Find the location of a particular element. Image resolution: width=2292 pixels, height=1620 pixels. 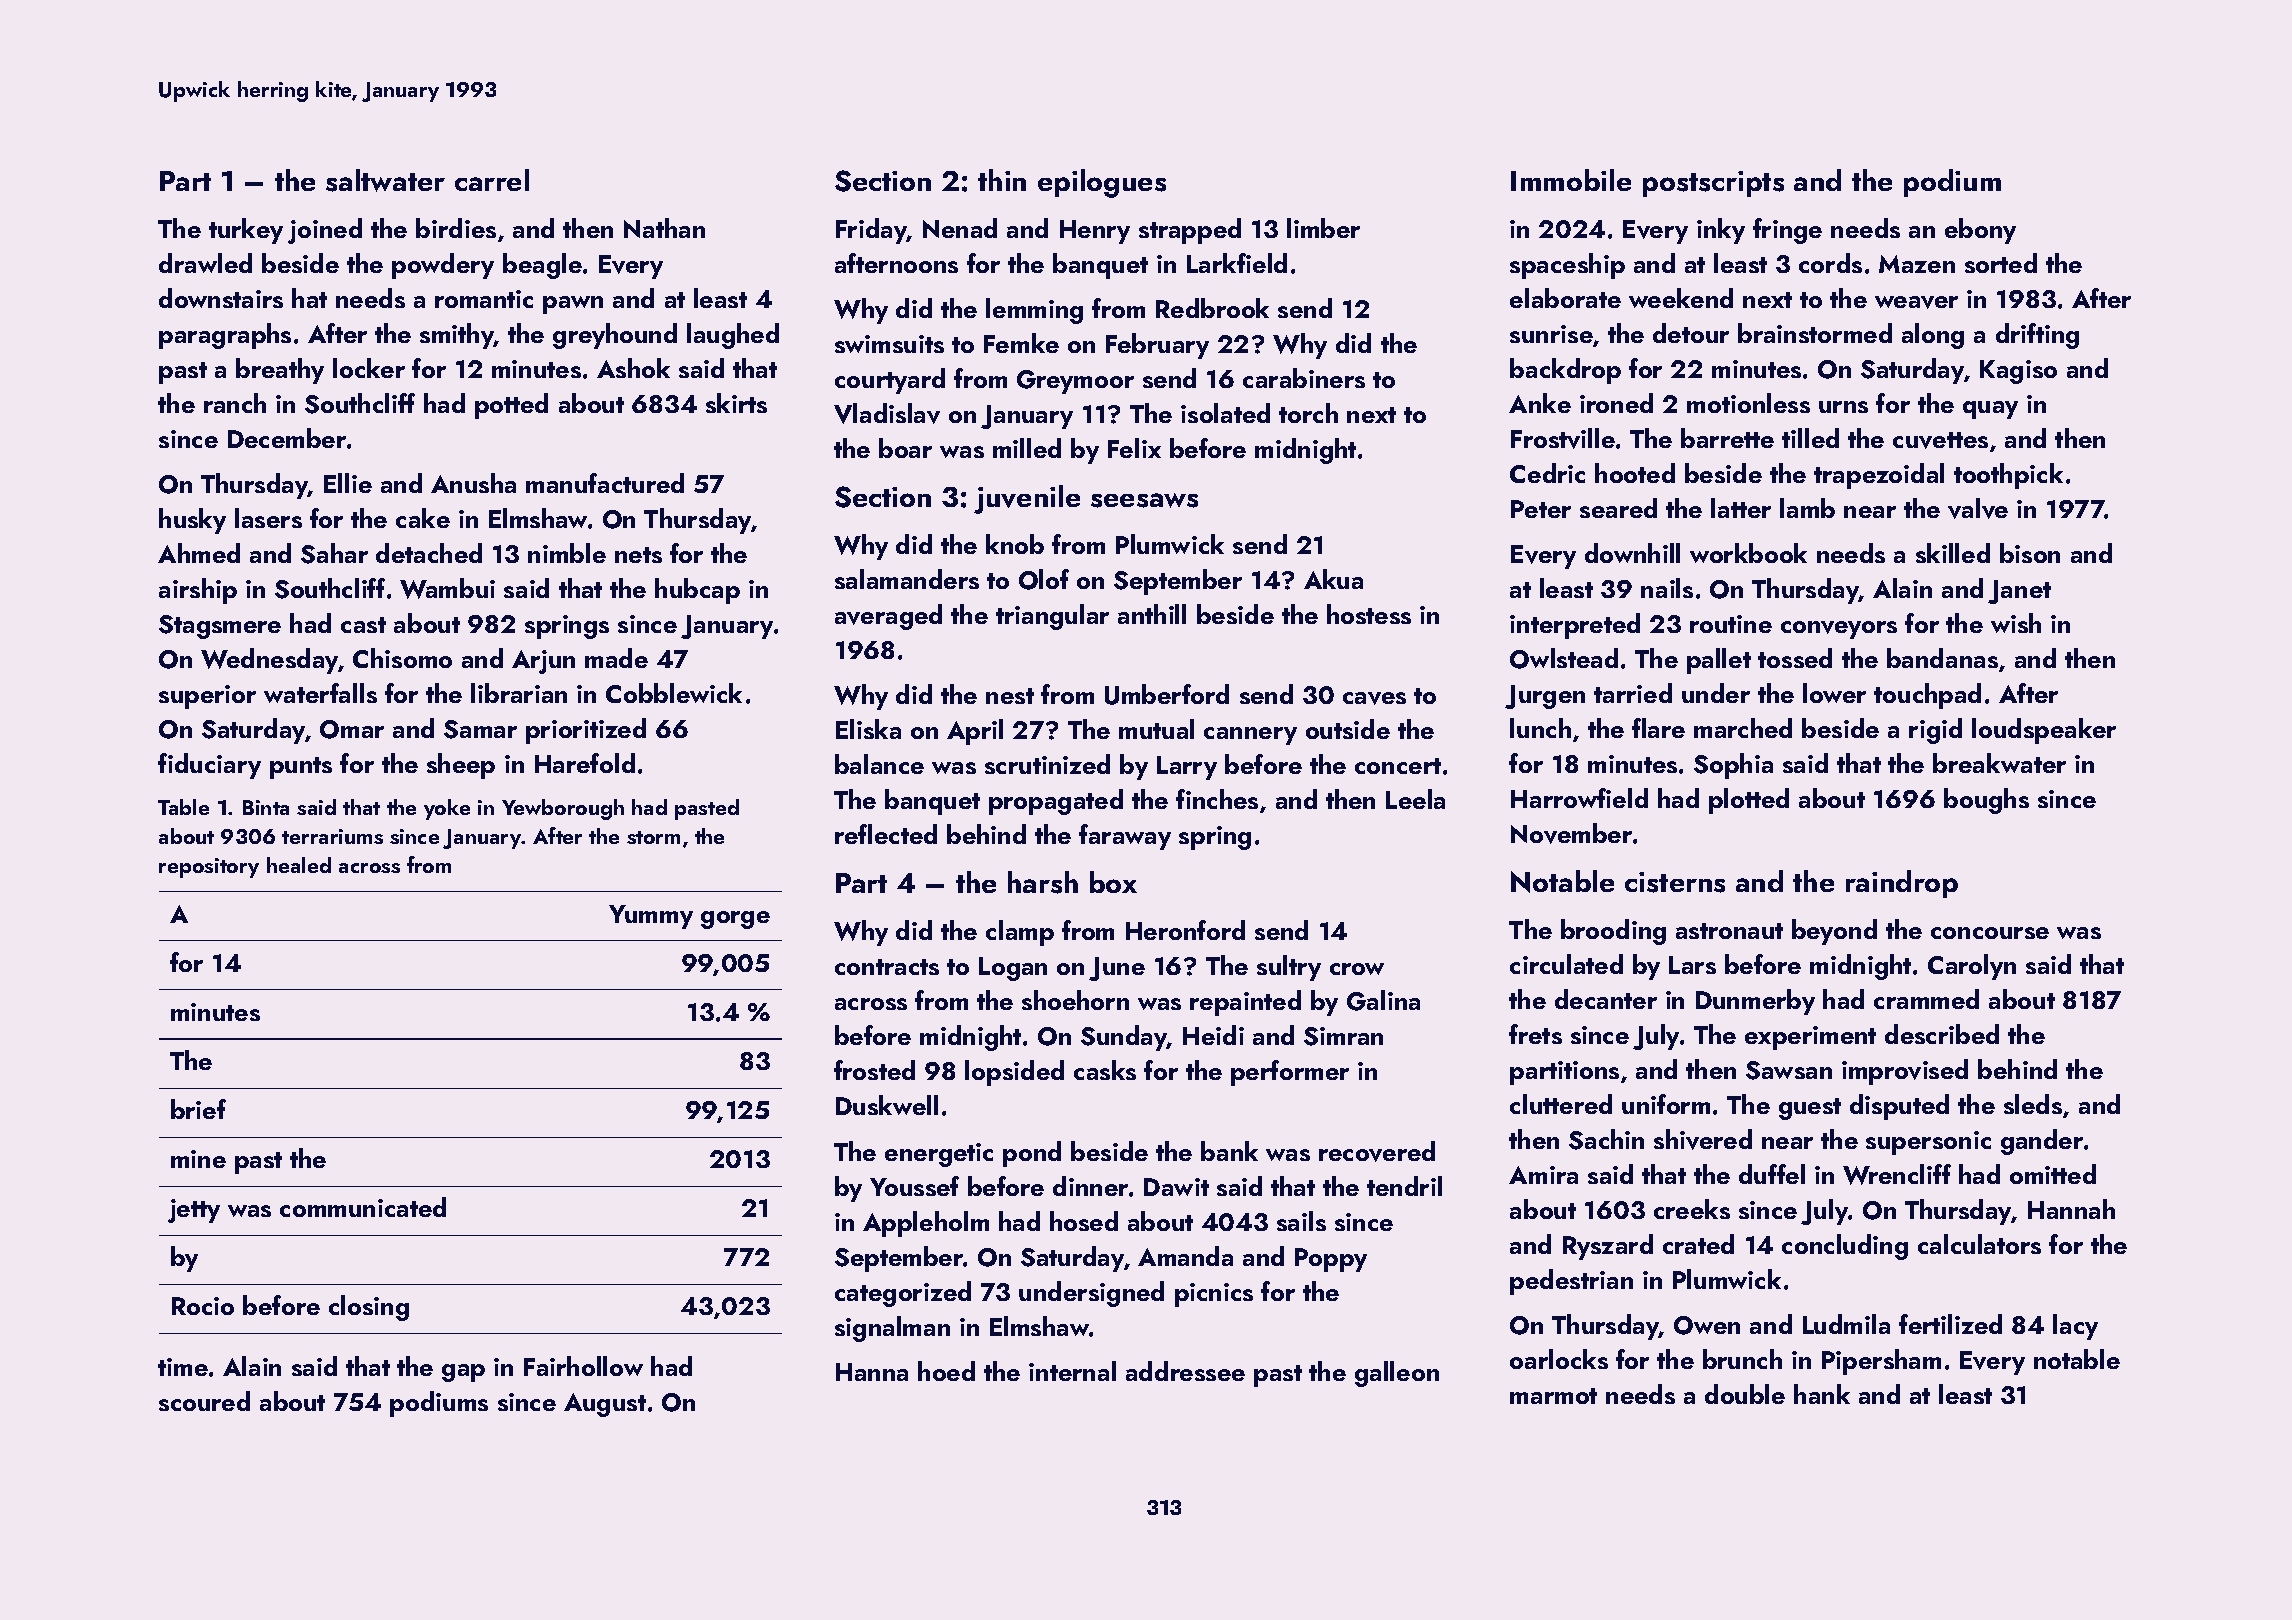

turkey is located at coordinates (246, 231).
